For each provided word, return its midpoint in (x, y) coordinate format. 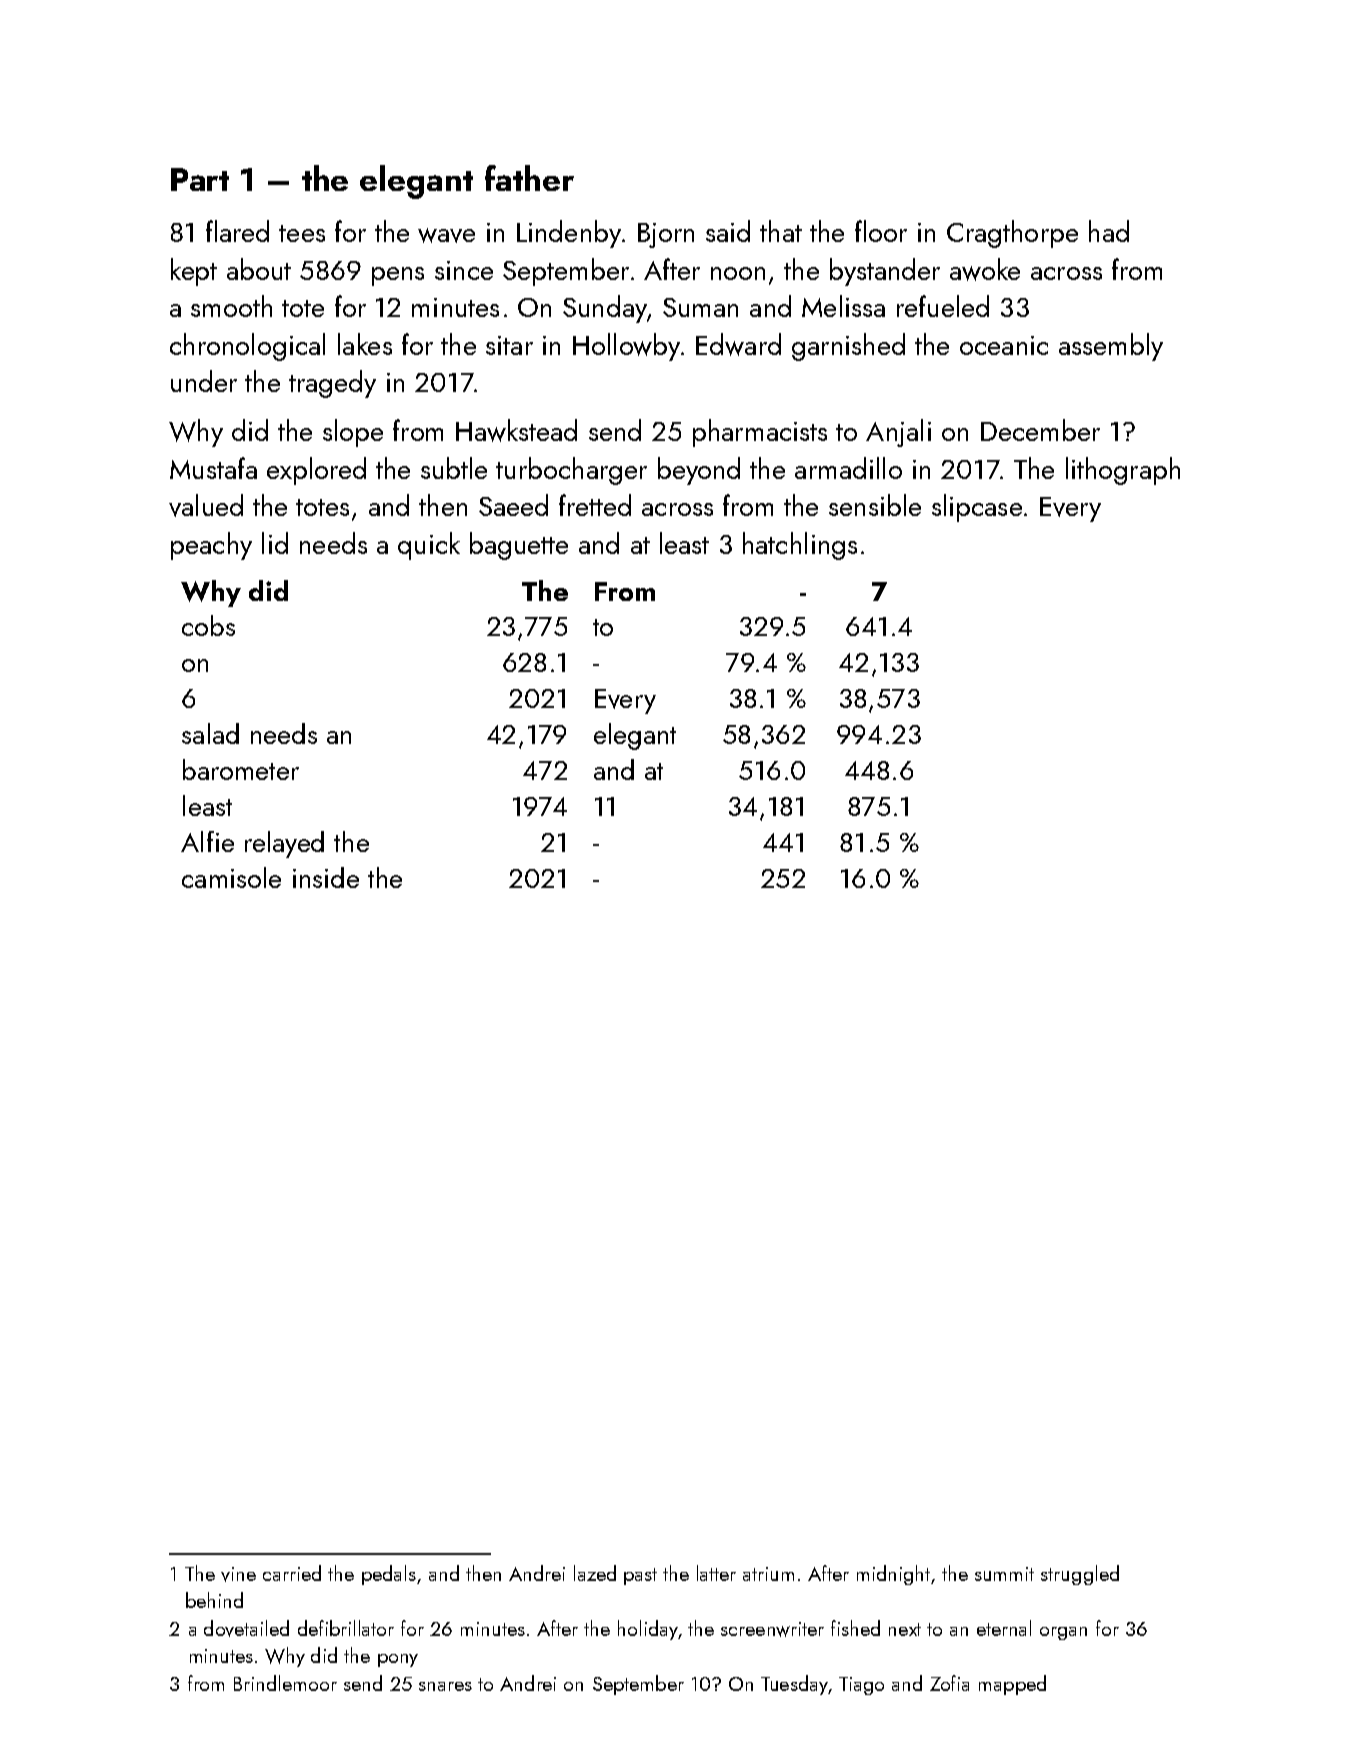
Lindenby (569, 234)
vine (238, 1574)
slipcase (977, 508)
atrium (768, 1574)
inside (326, 877)
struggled (1080, 1575)
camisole (231, 877)
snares (445, 1686)
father (529, 178)
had (1109, 231)
